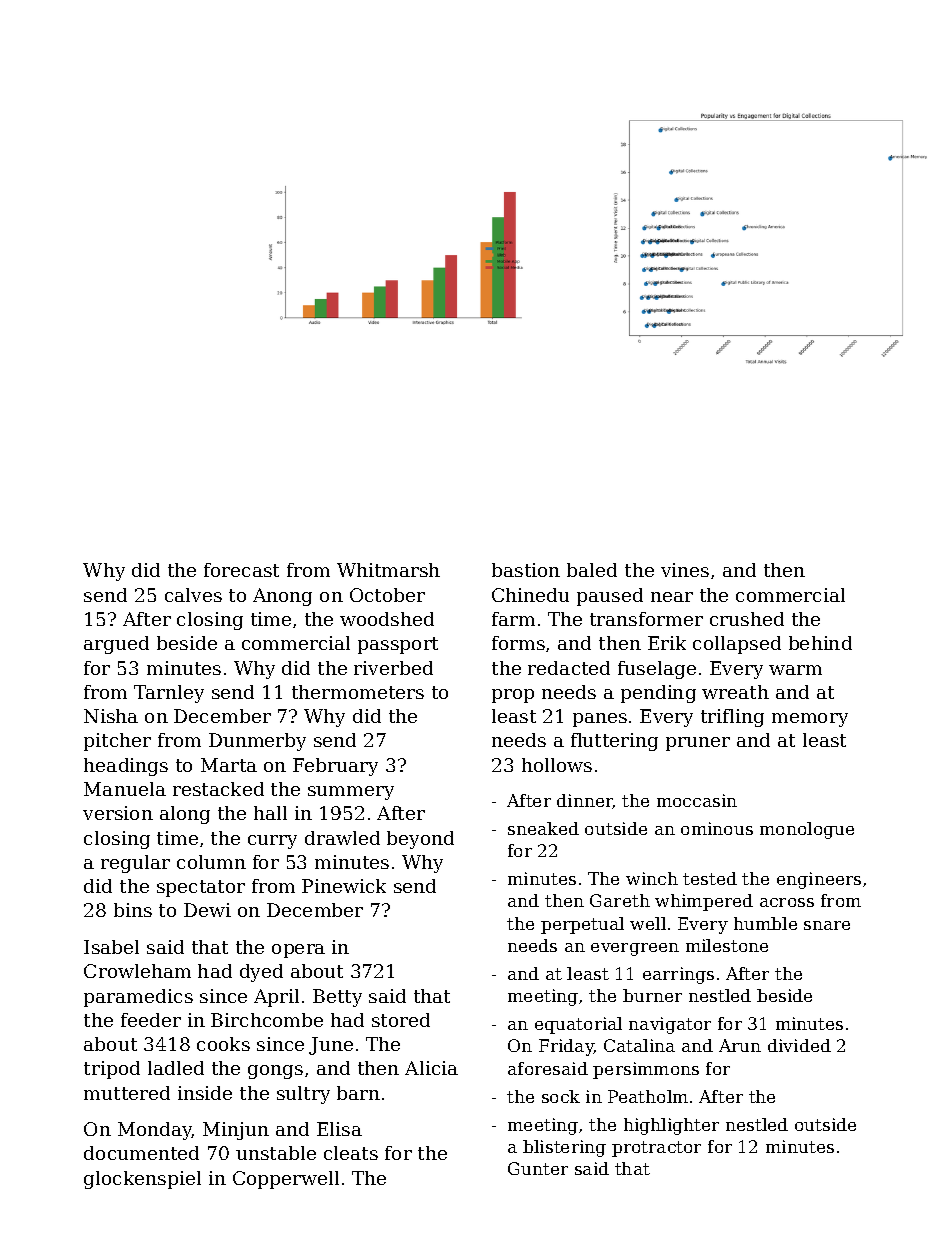 The width and height of the screenshot is (952, 1233). What do you see at coordinates (276, 1153) in the screenshot?
I see `unstable` at bounding box center [276, 1153].
